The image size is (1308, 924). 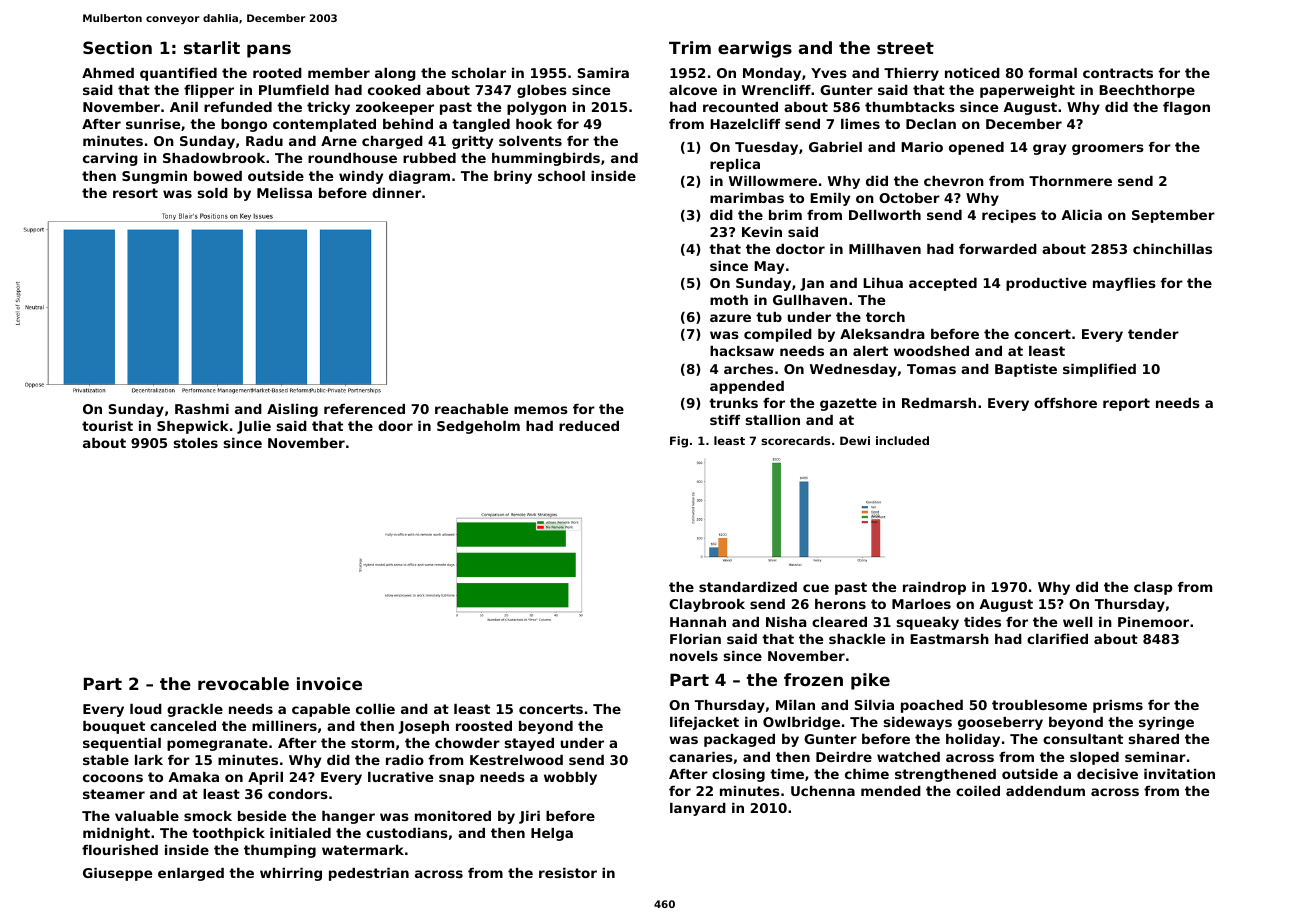 What do you see at coordinates (891, 791) in the document?
I see `mended` at bounding box center [891, 791].
